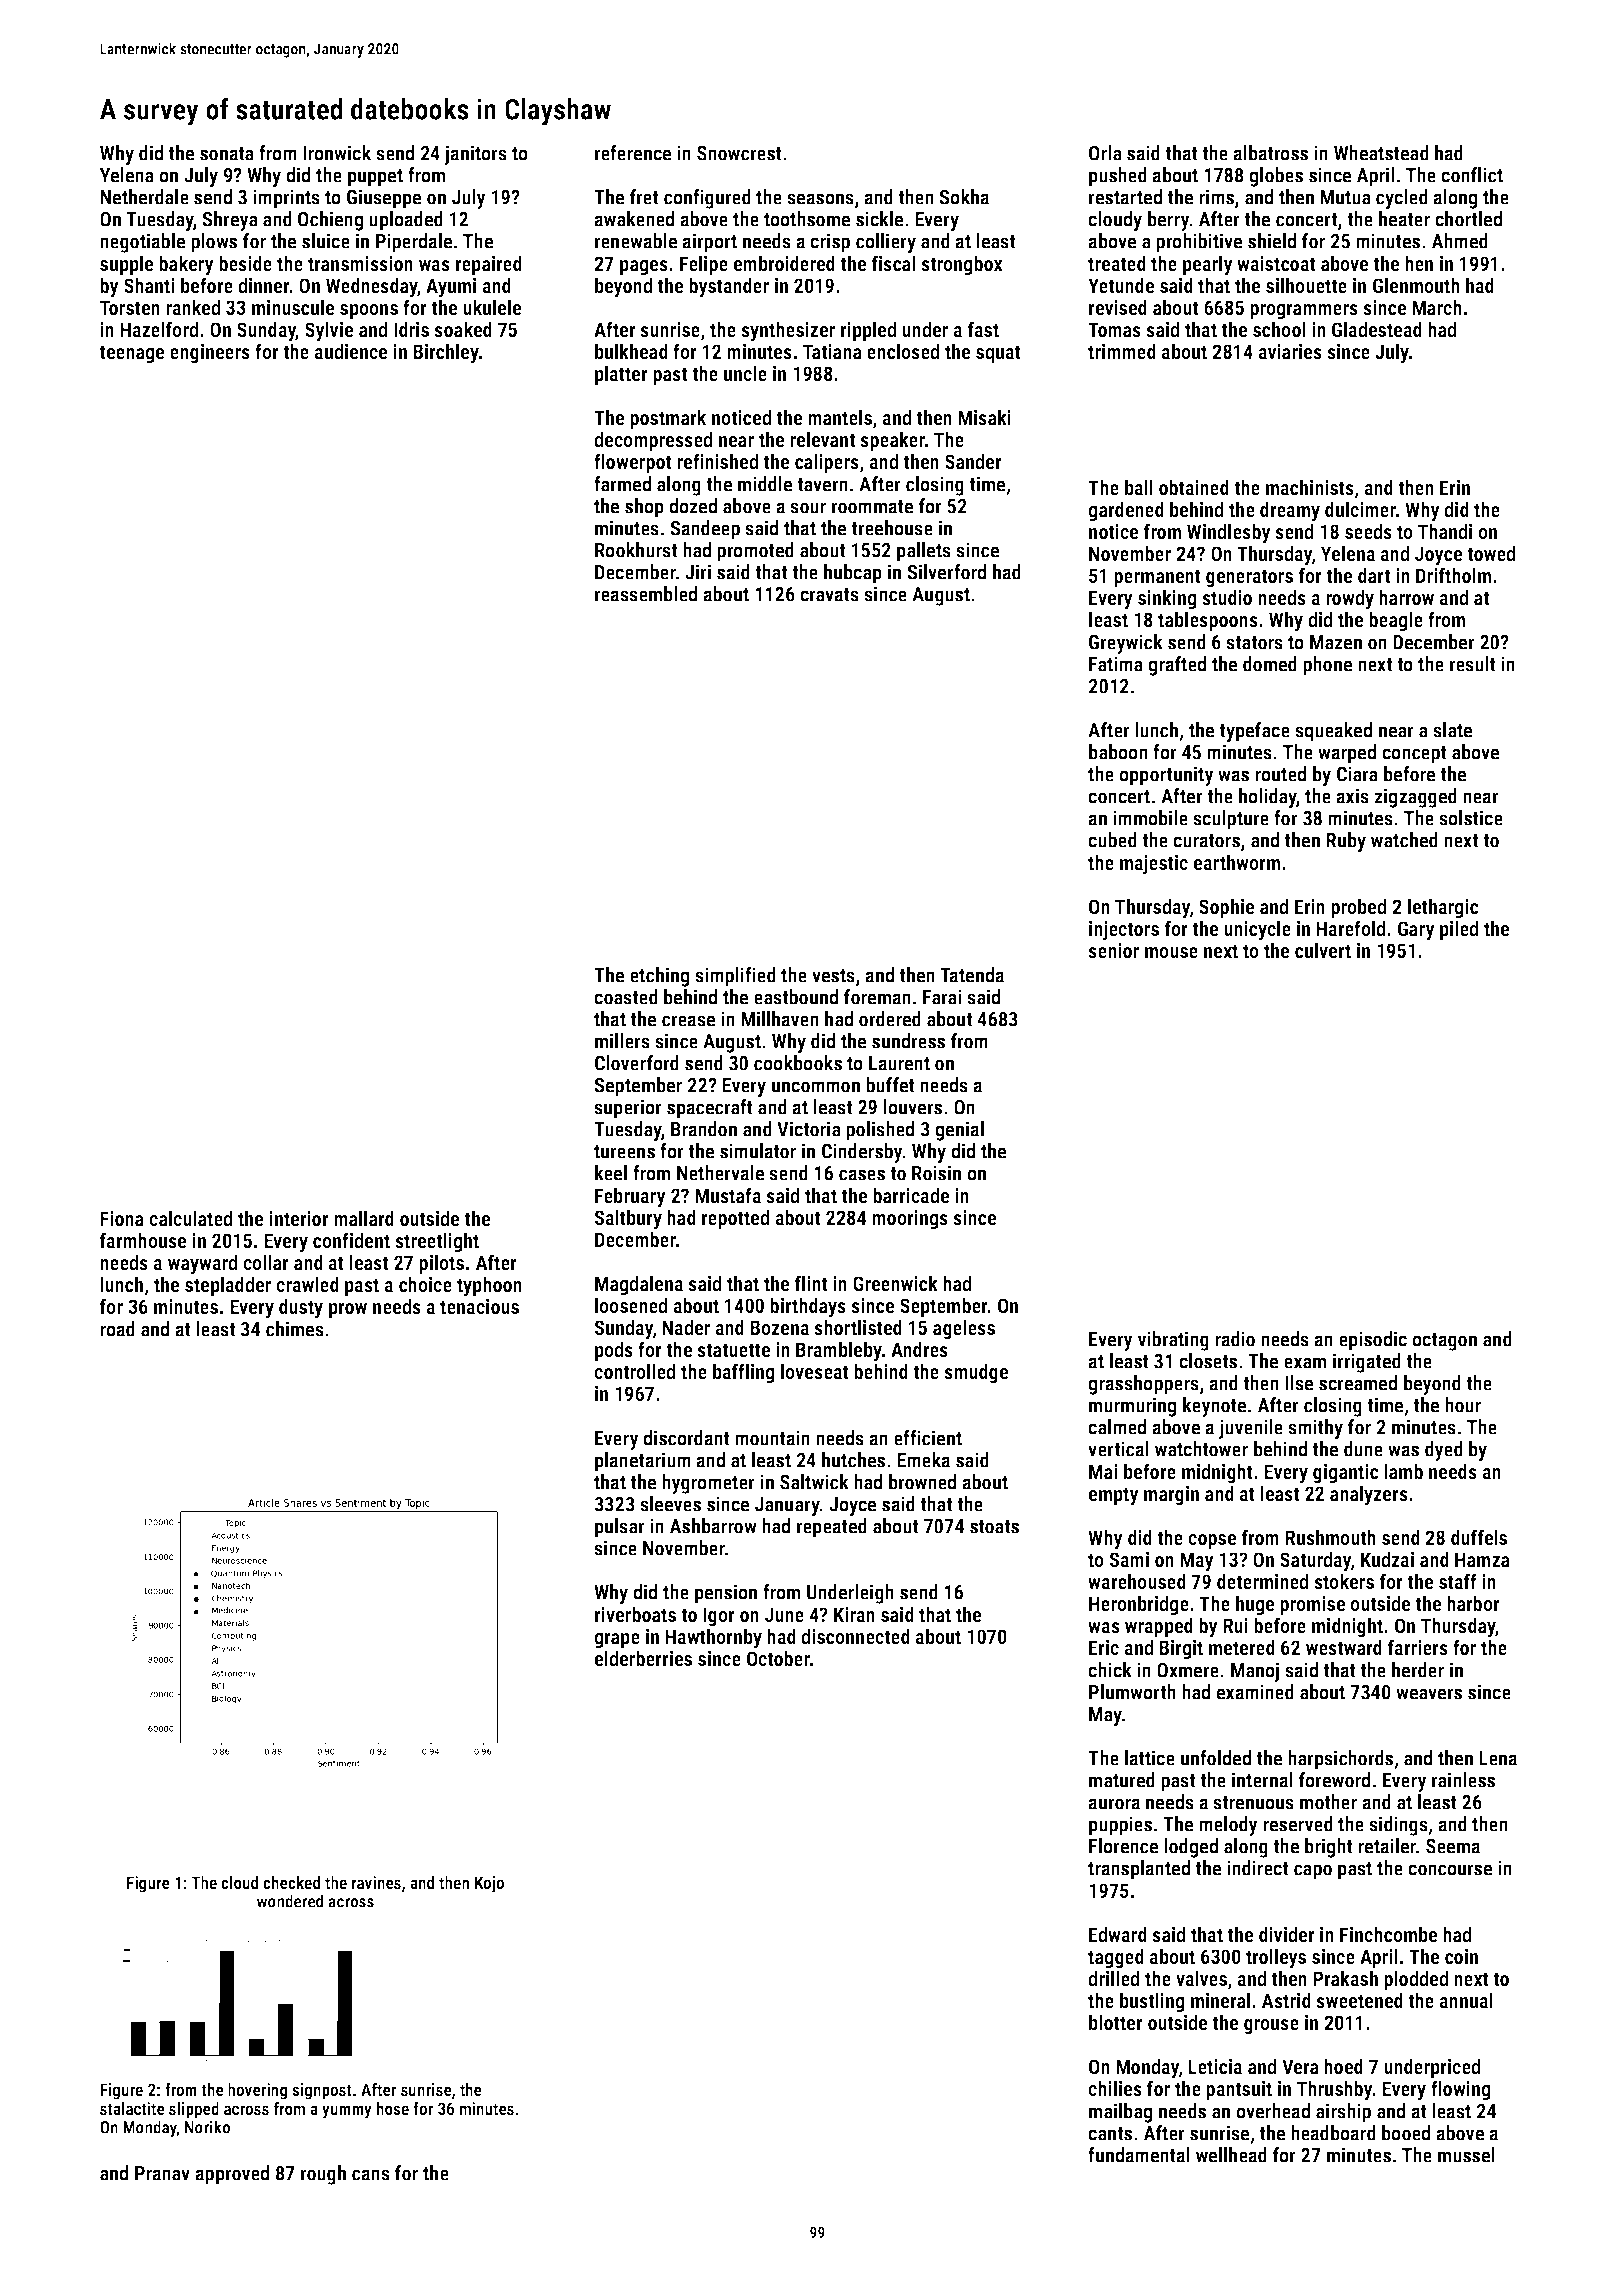 This page has height=2292, width=1620. What do you see at coordinates (946, 572) in the page?
I see `Silverford` at bounding box center [946, 572].
